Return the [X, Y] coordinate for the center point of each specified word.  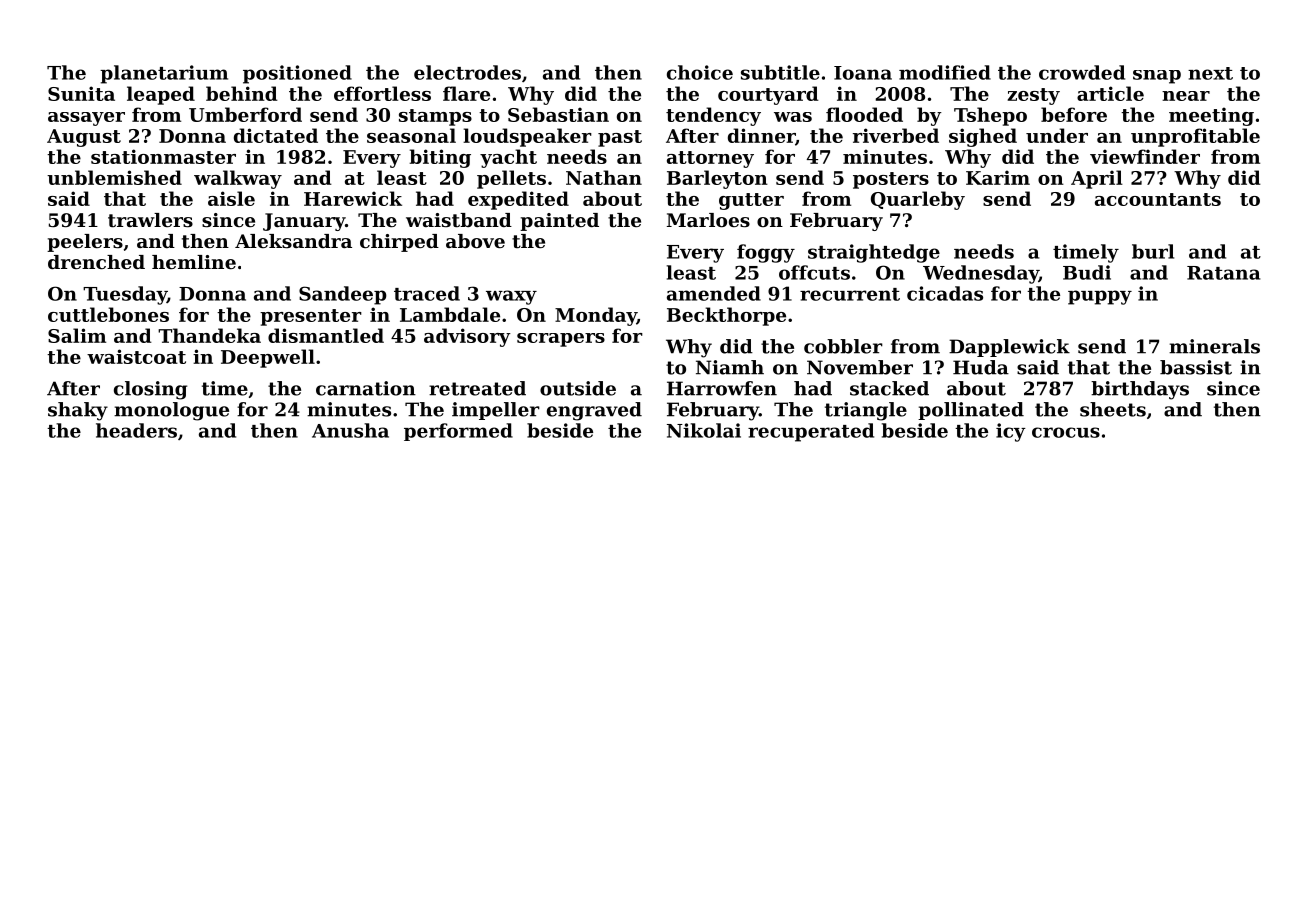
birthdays [1140, 390]
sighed [983, 137]
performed [458, 432]
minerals [1214, 346]
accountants [1158, 199]
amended [714, 293]
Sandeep [343, 295]
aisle [231, 198]
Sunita [81, 93]
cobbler [843, 346]
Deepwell [268, 358]
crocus [1066, 432]
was [793, 117]
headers [136, 430]
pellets [511, 179]
